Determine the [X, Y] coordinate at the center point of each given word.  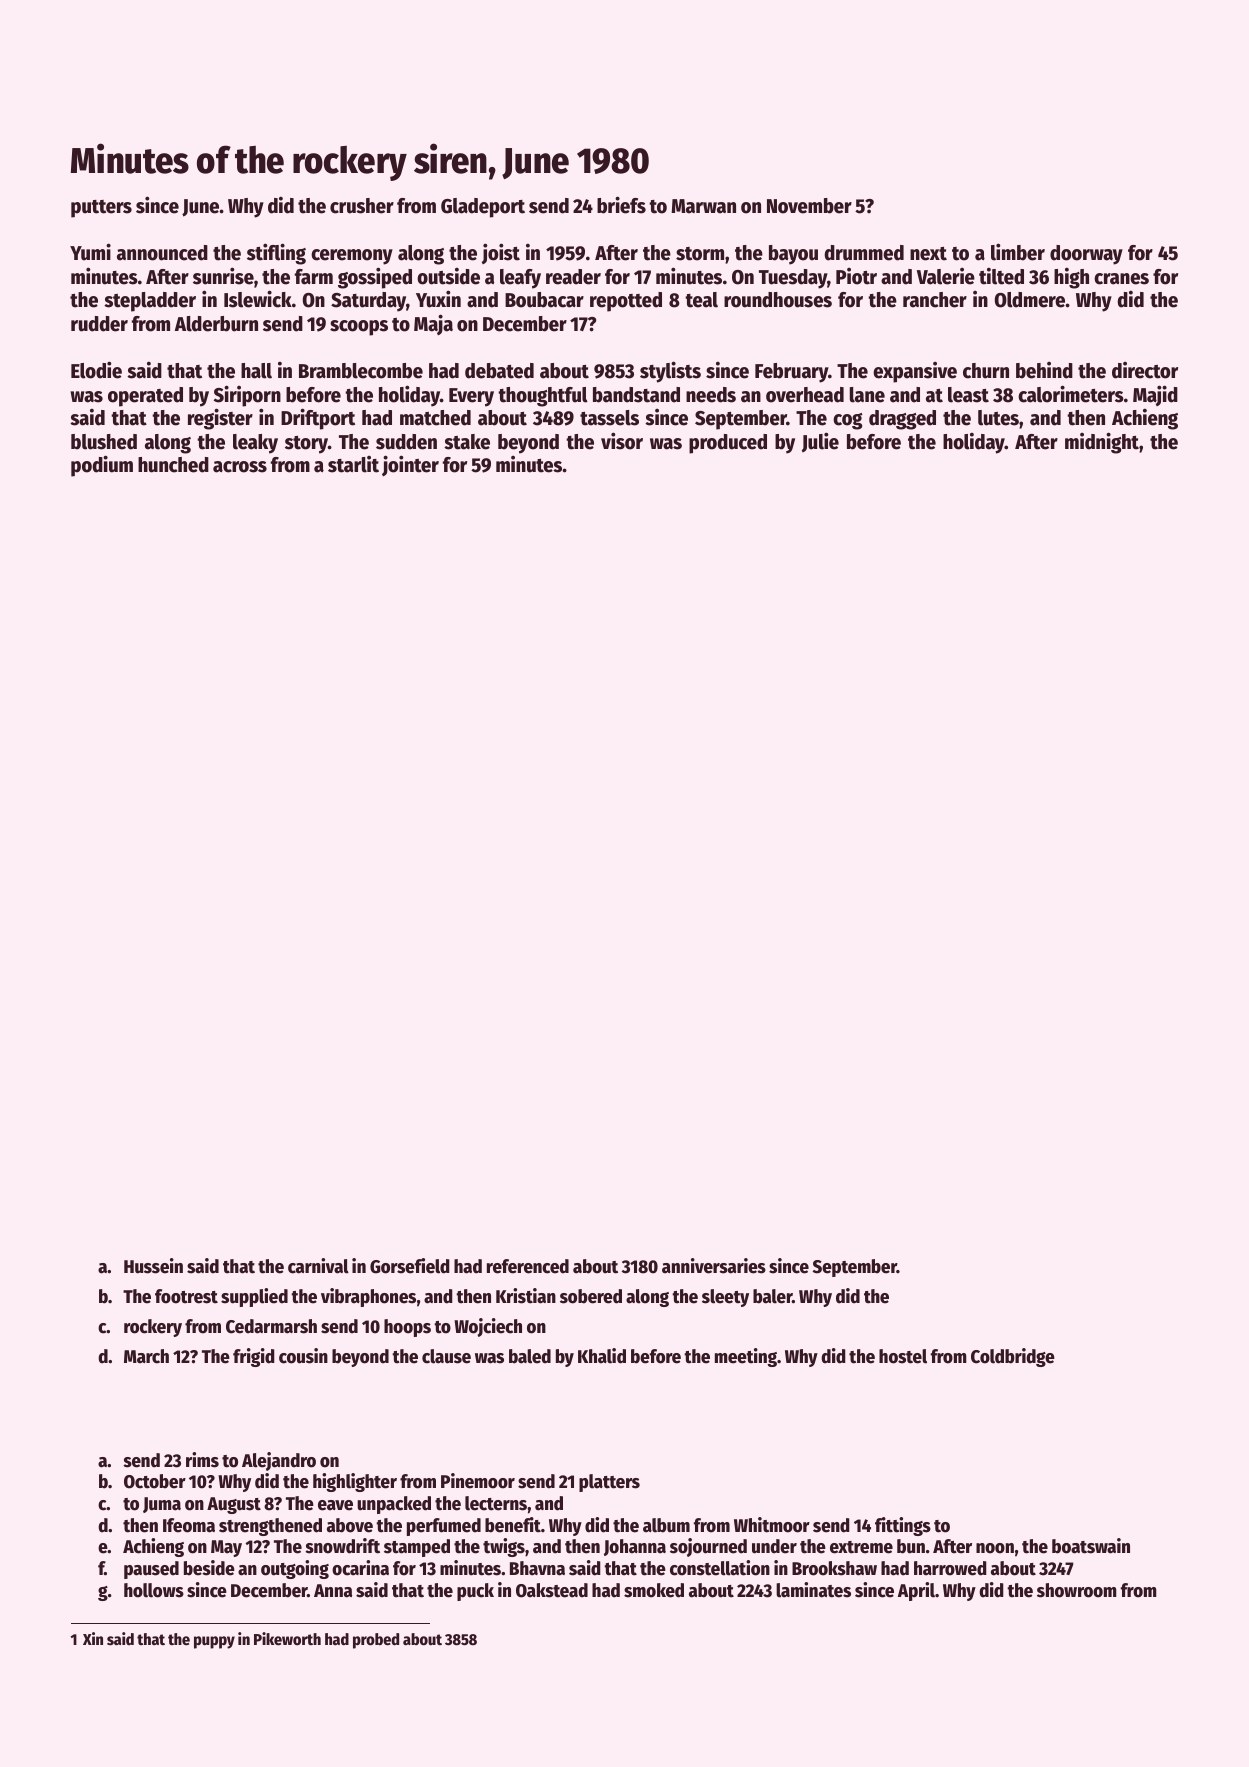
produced [728, 444]
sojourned [708, 1547]
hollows [154, 1590]
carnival [318, 1266]
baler [772, 1296]
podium [102, 466]
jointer [410, 465]
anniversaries [714, 1266]
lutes [998, 418]
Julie [820, 442]
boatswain [1091, 1546]
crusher [362, 206]
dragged [902, 420]
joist [501, 253]
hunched [173, 465]
